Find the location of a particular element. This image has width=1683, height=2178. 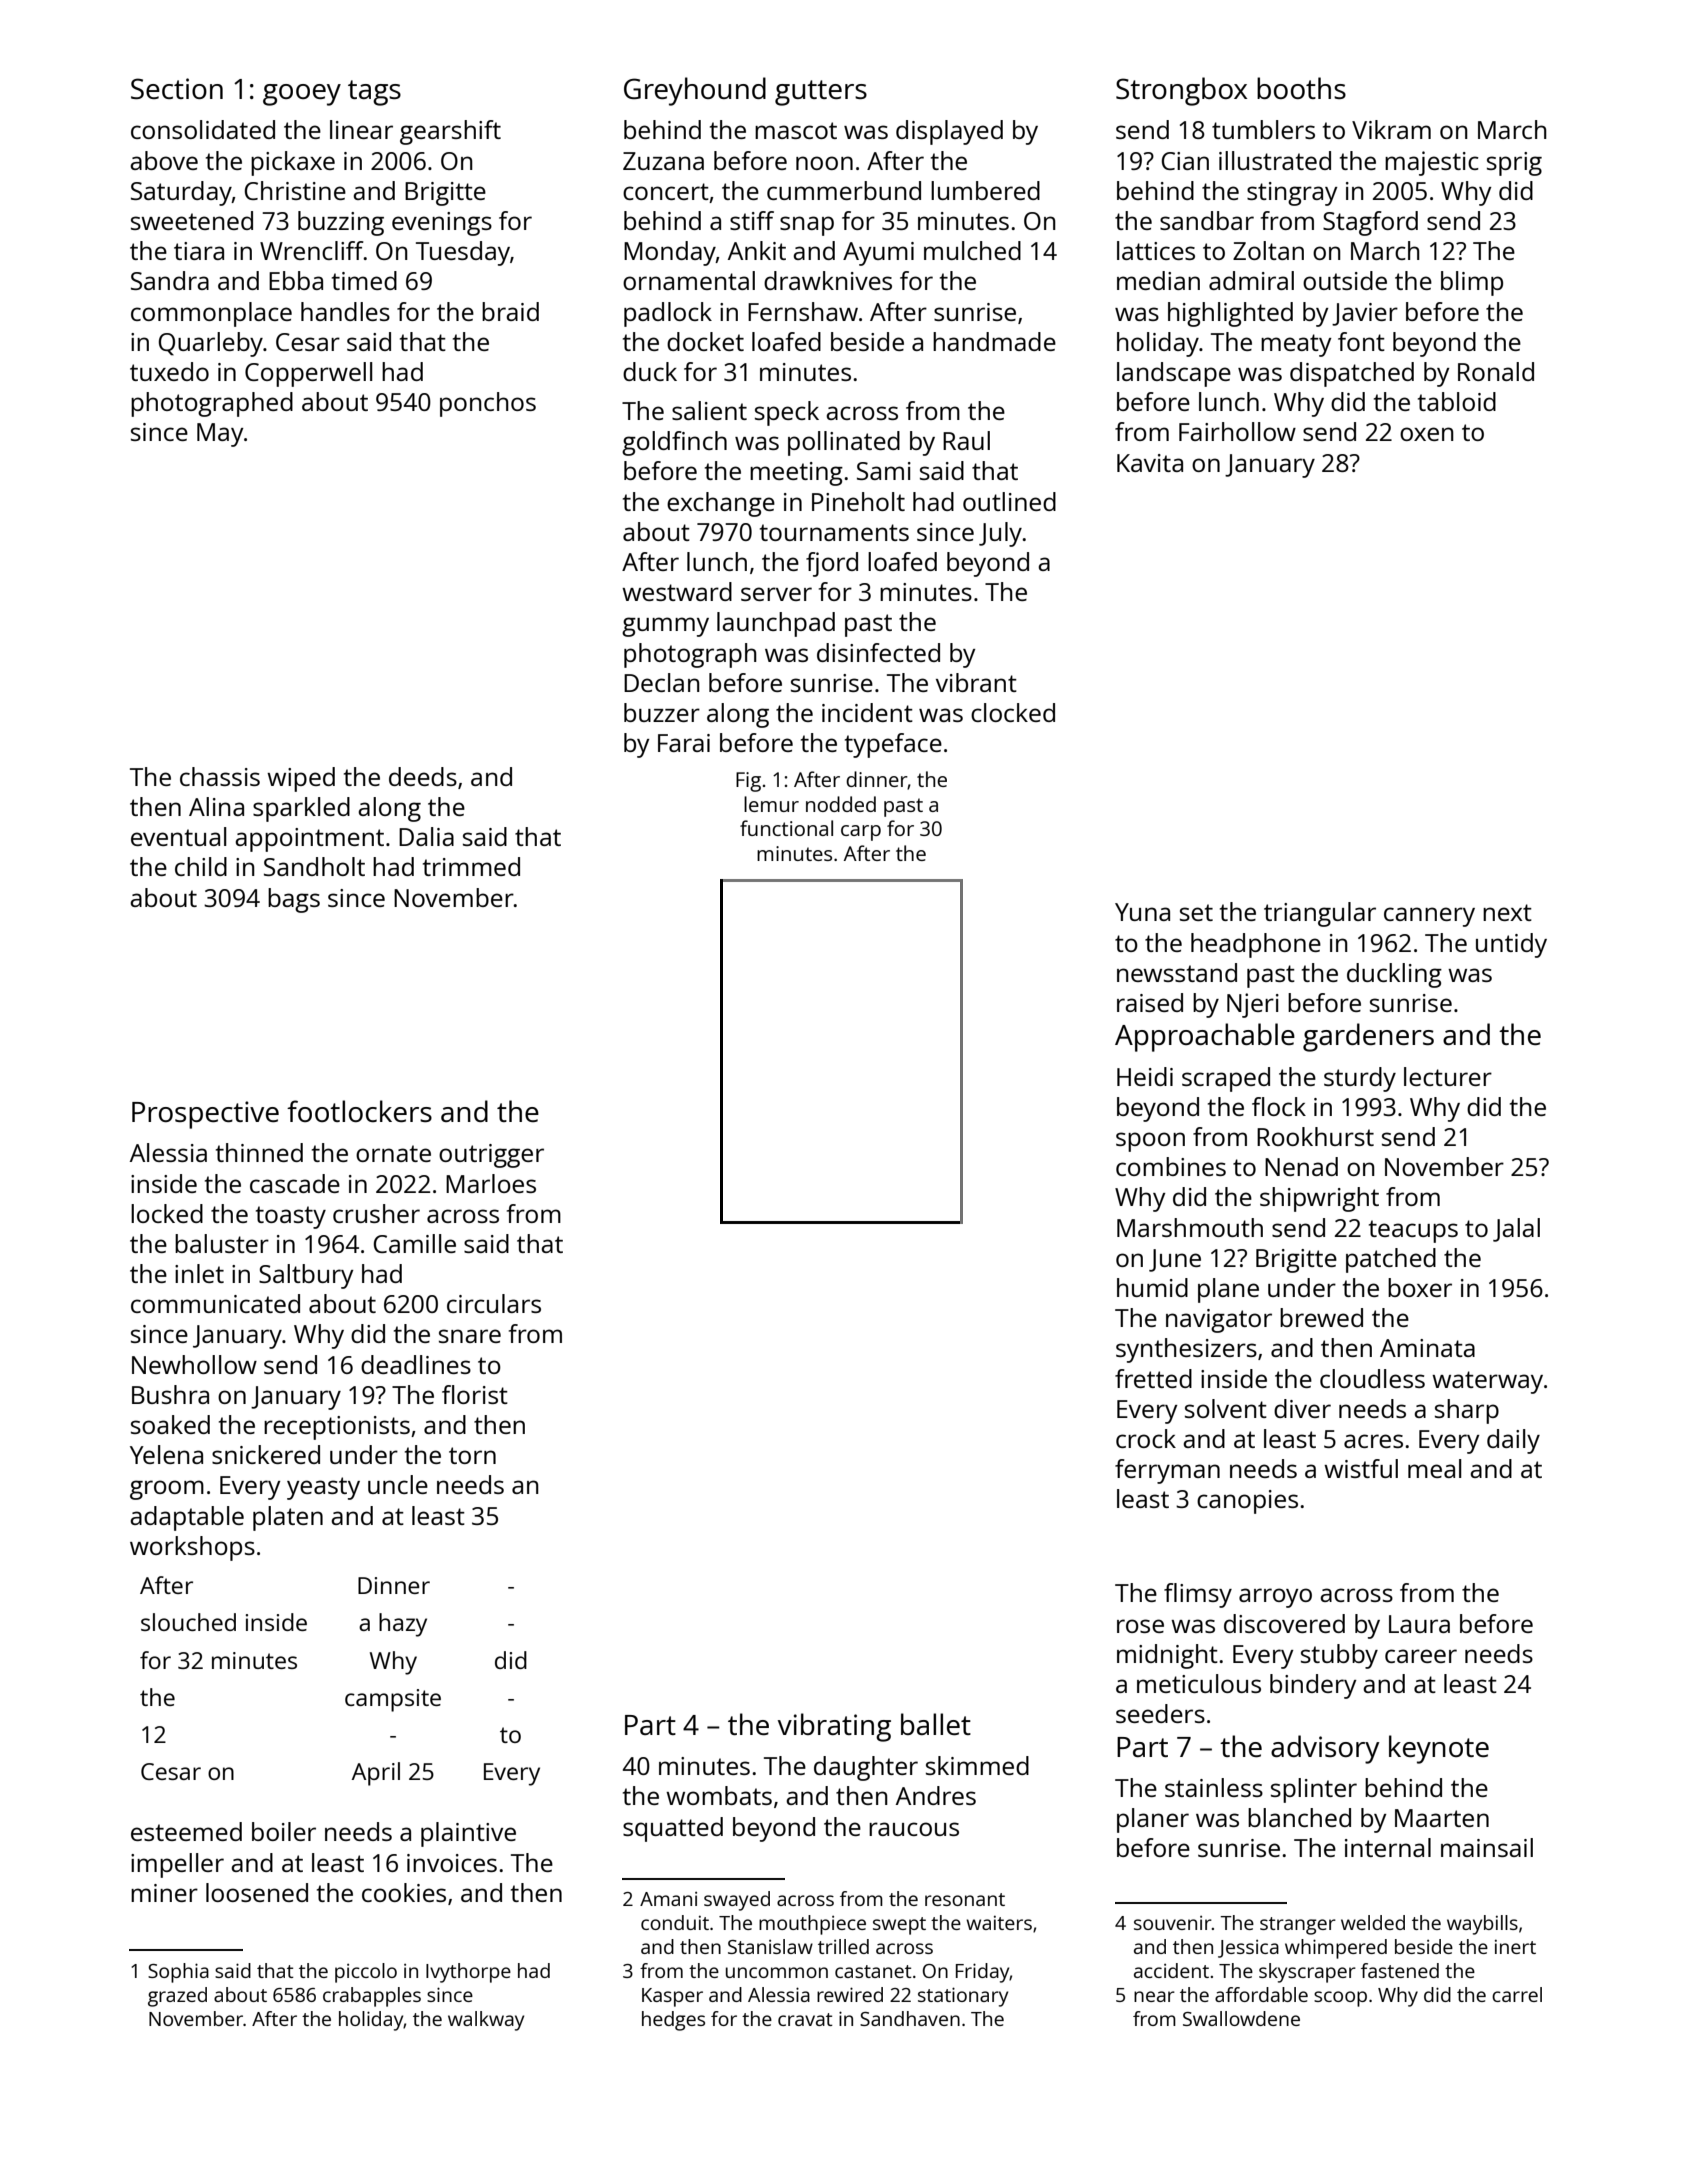

humid is located at coordinates (1152, 1287).
